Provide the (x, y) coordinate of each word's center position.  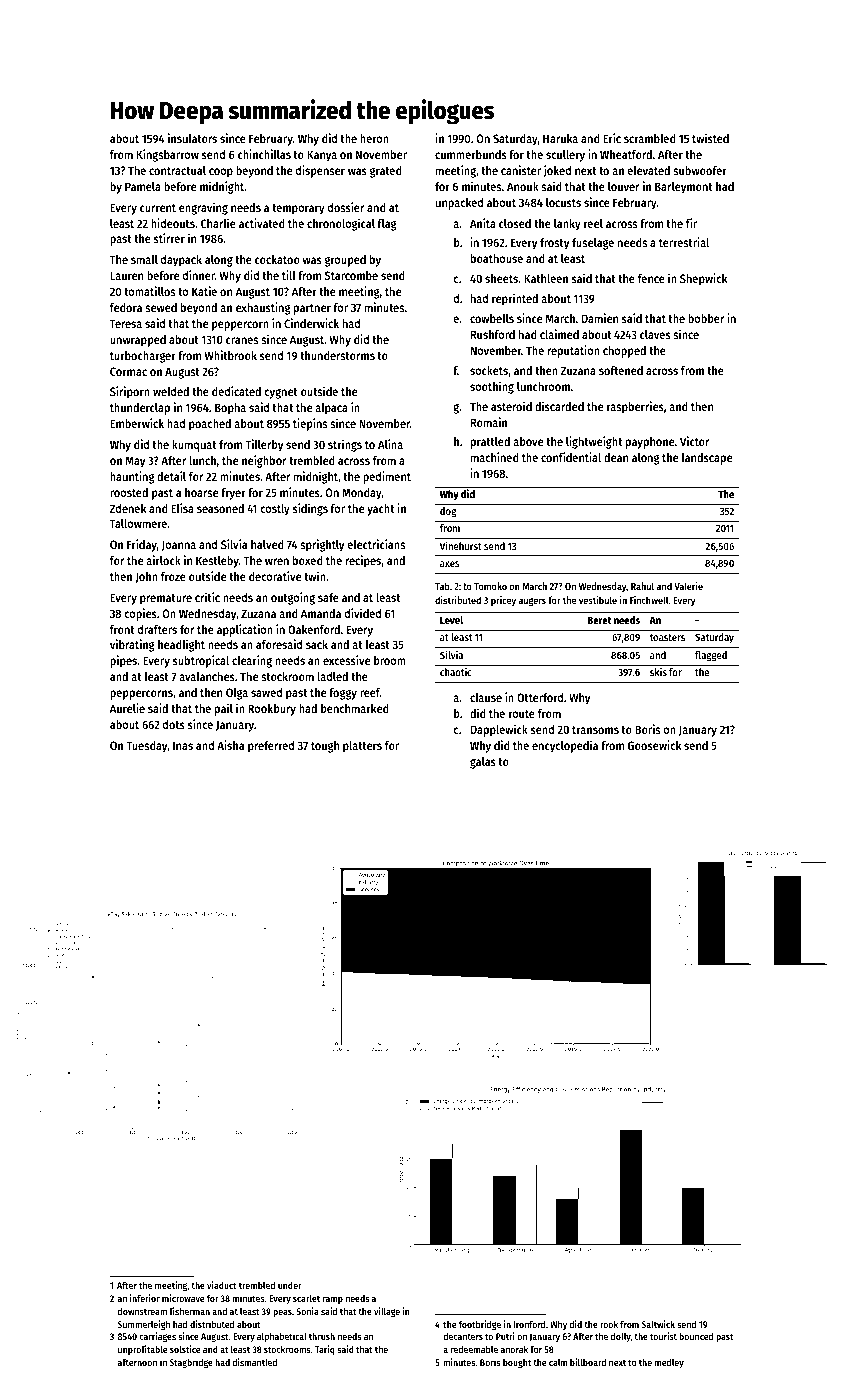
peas (282, 1313)
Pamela (143, 186)
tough (325, 747)
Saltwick (658, 1324)
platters (362, 747)
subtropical (201, 661)
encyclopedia (565, 746)
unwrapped (138, 341)
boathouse (497, 258)
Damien (600, 318)
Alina (390, 444)
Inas (183, 745)
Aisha (230, 745)
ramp (333, 1300)
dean (616, 457)
